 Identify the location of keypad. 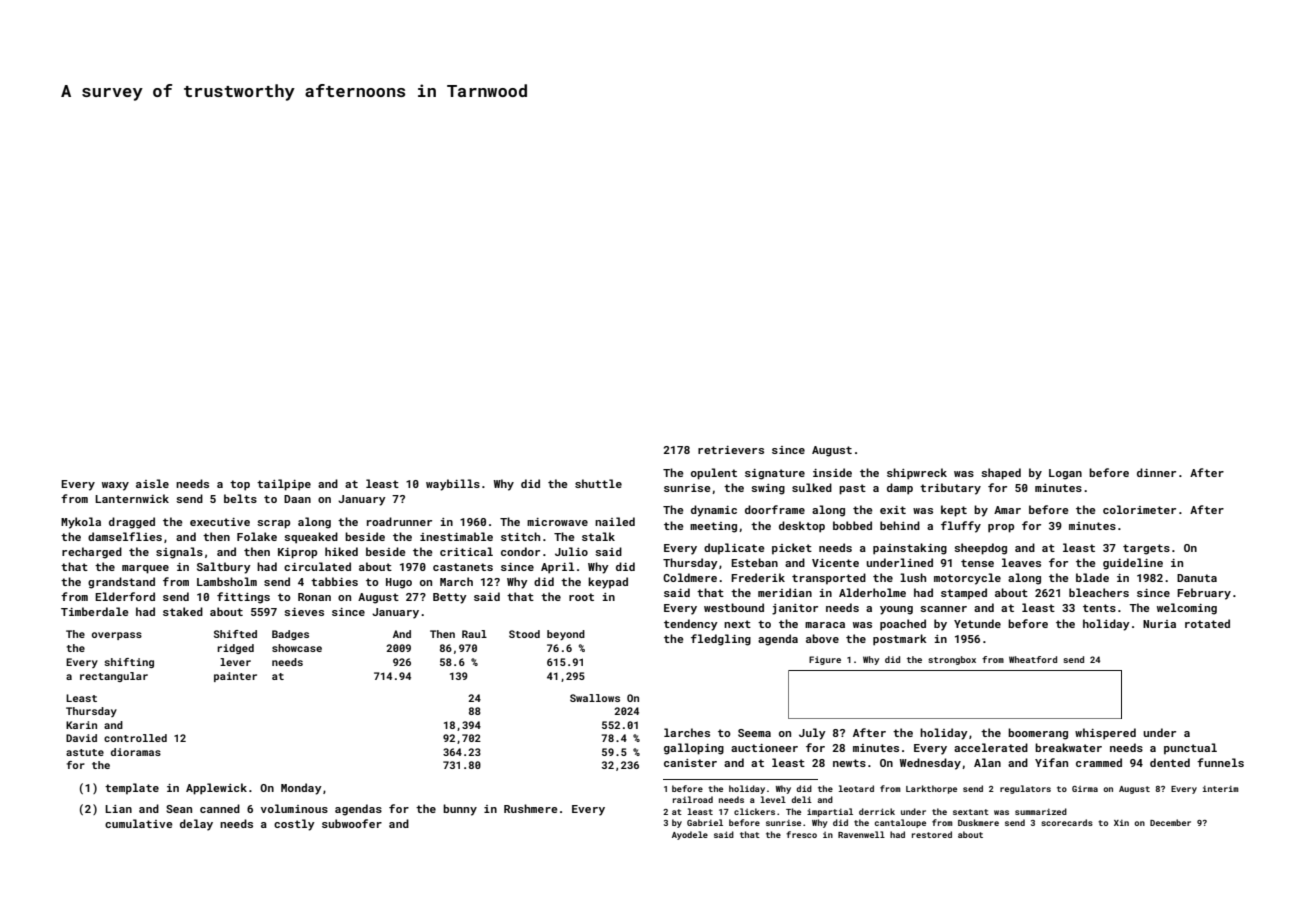
(608, 583).
